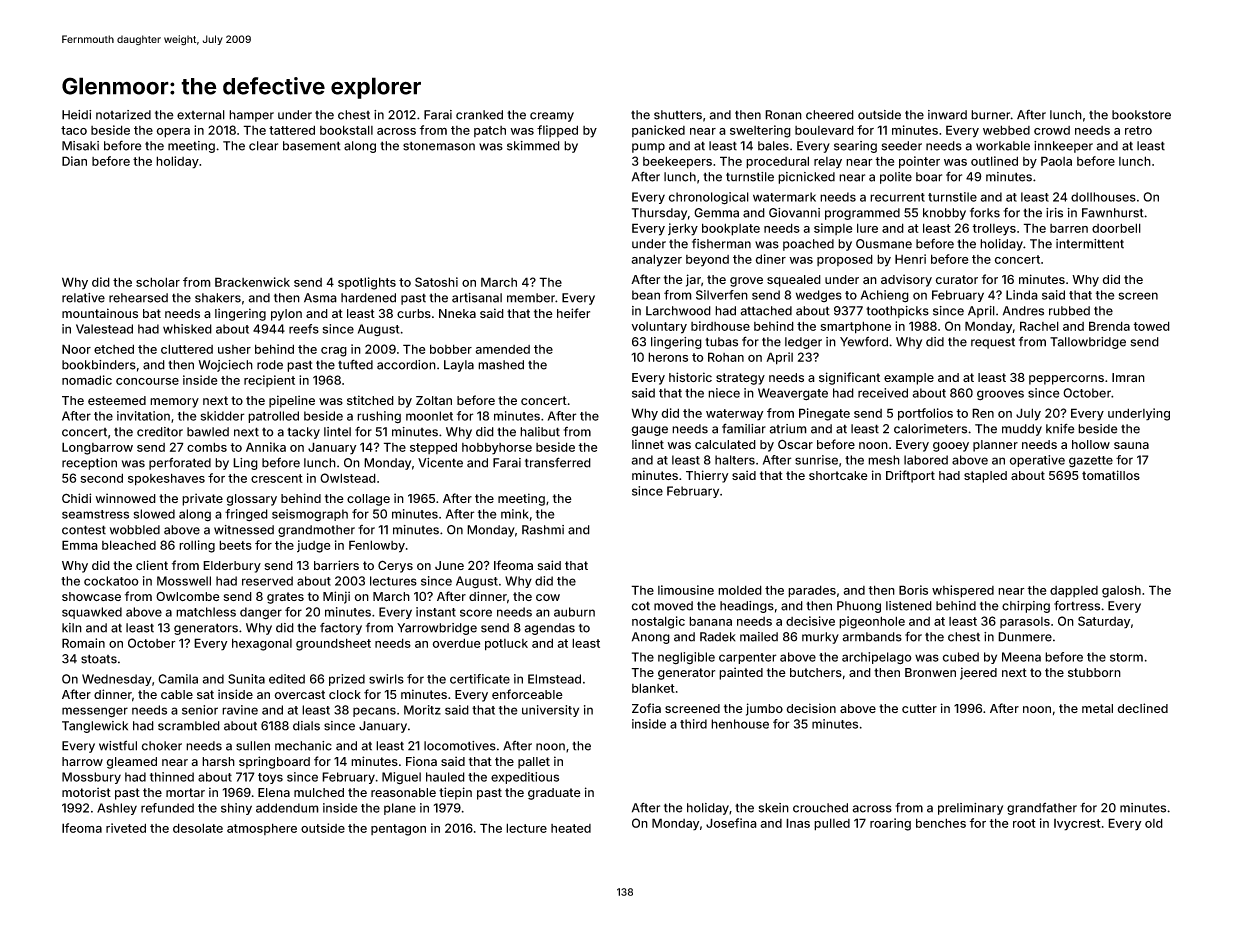 The width and height of the image is (1233, 952). What do you see at coordinates (646, 708) in the image?
I see `Zofia` at bounding box center [646, 708].
